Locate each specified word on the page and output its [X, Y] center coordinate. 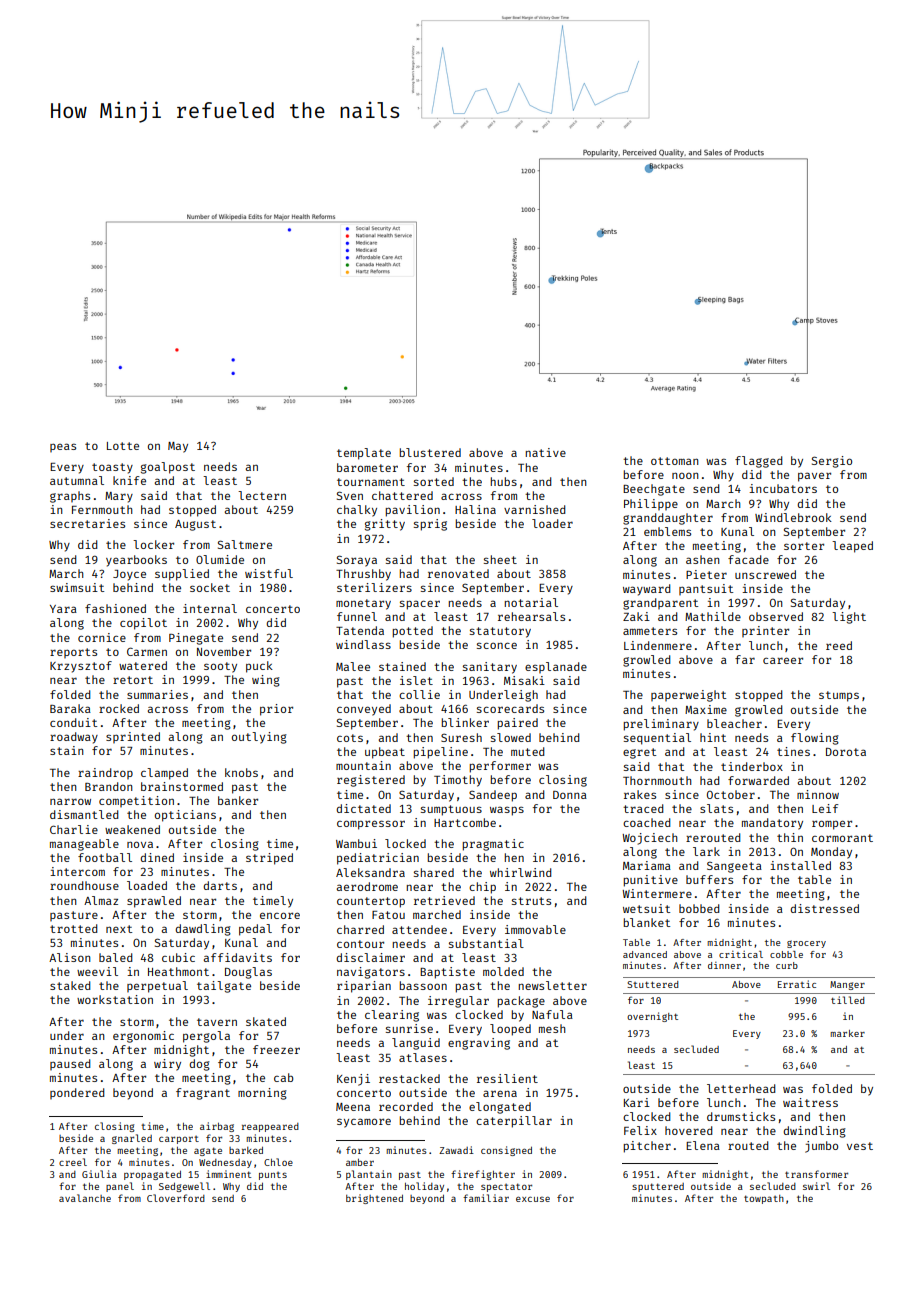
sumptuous [451, 810]
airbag [217, 1127]
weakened [132, 829]
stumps [839, 696]
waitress [810, 1102]
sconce [497, 645]
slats [716, 808]
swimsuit [77, 587]
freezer [276, 1049]
